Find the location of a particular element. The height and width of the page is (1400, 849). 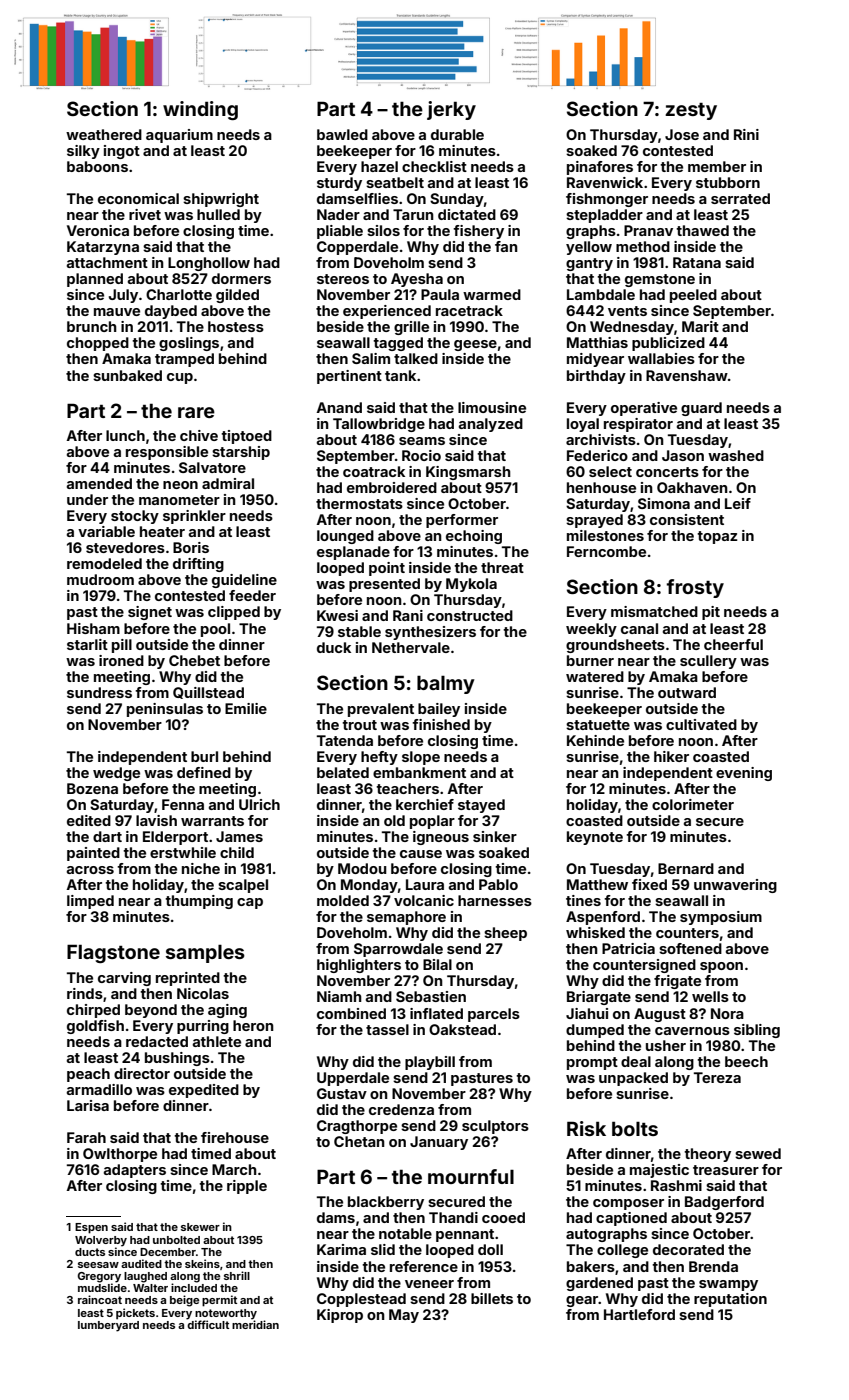

topaz is located at coordinates (717, 537).
